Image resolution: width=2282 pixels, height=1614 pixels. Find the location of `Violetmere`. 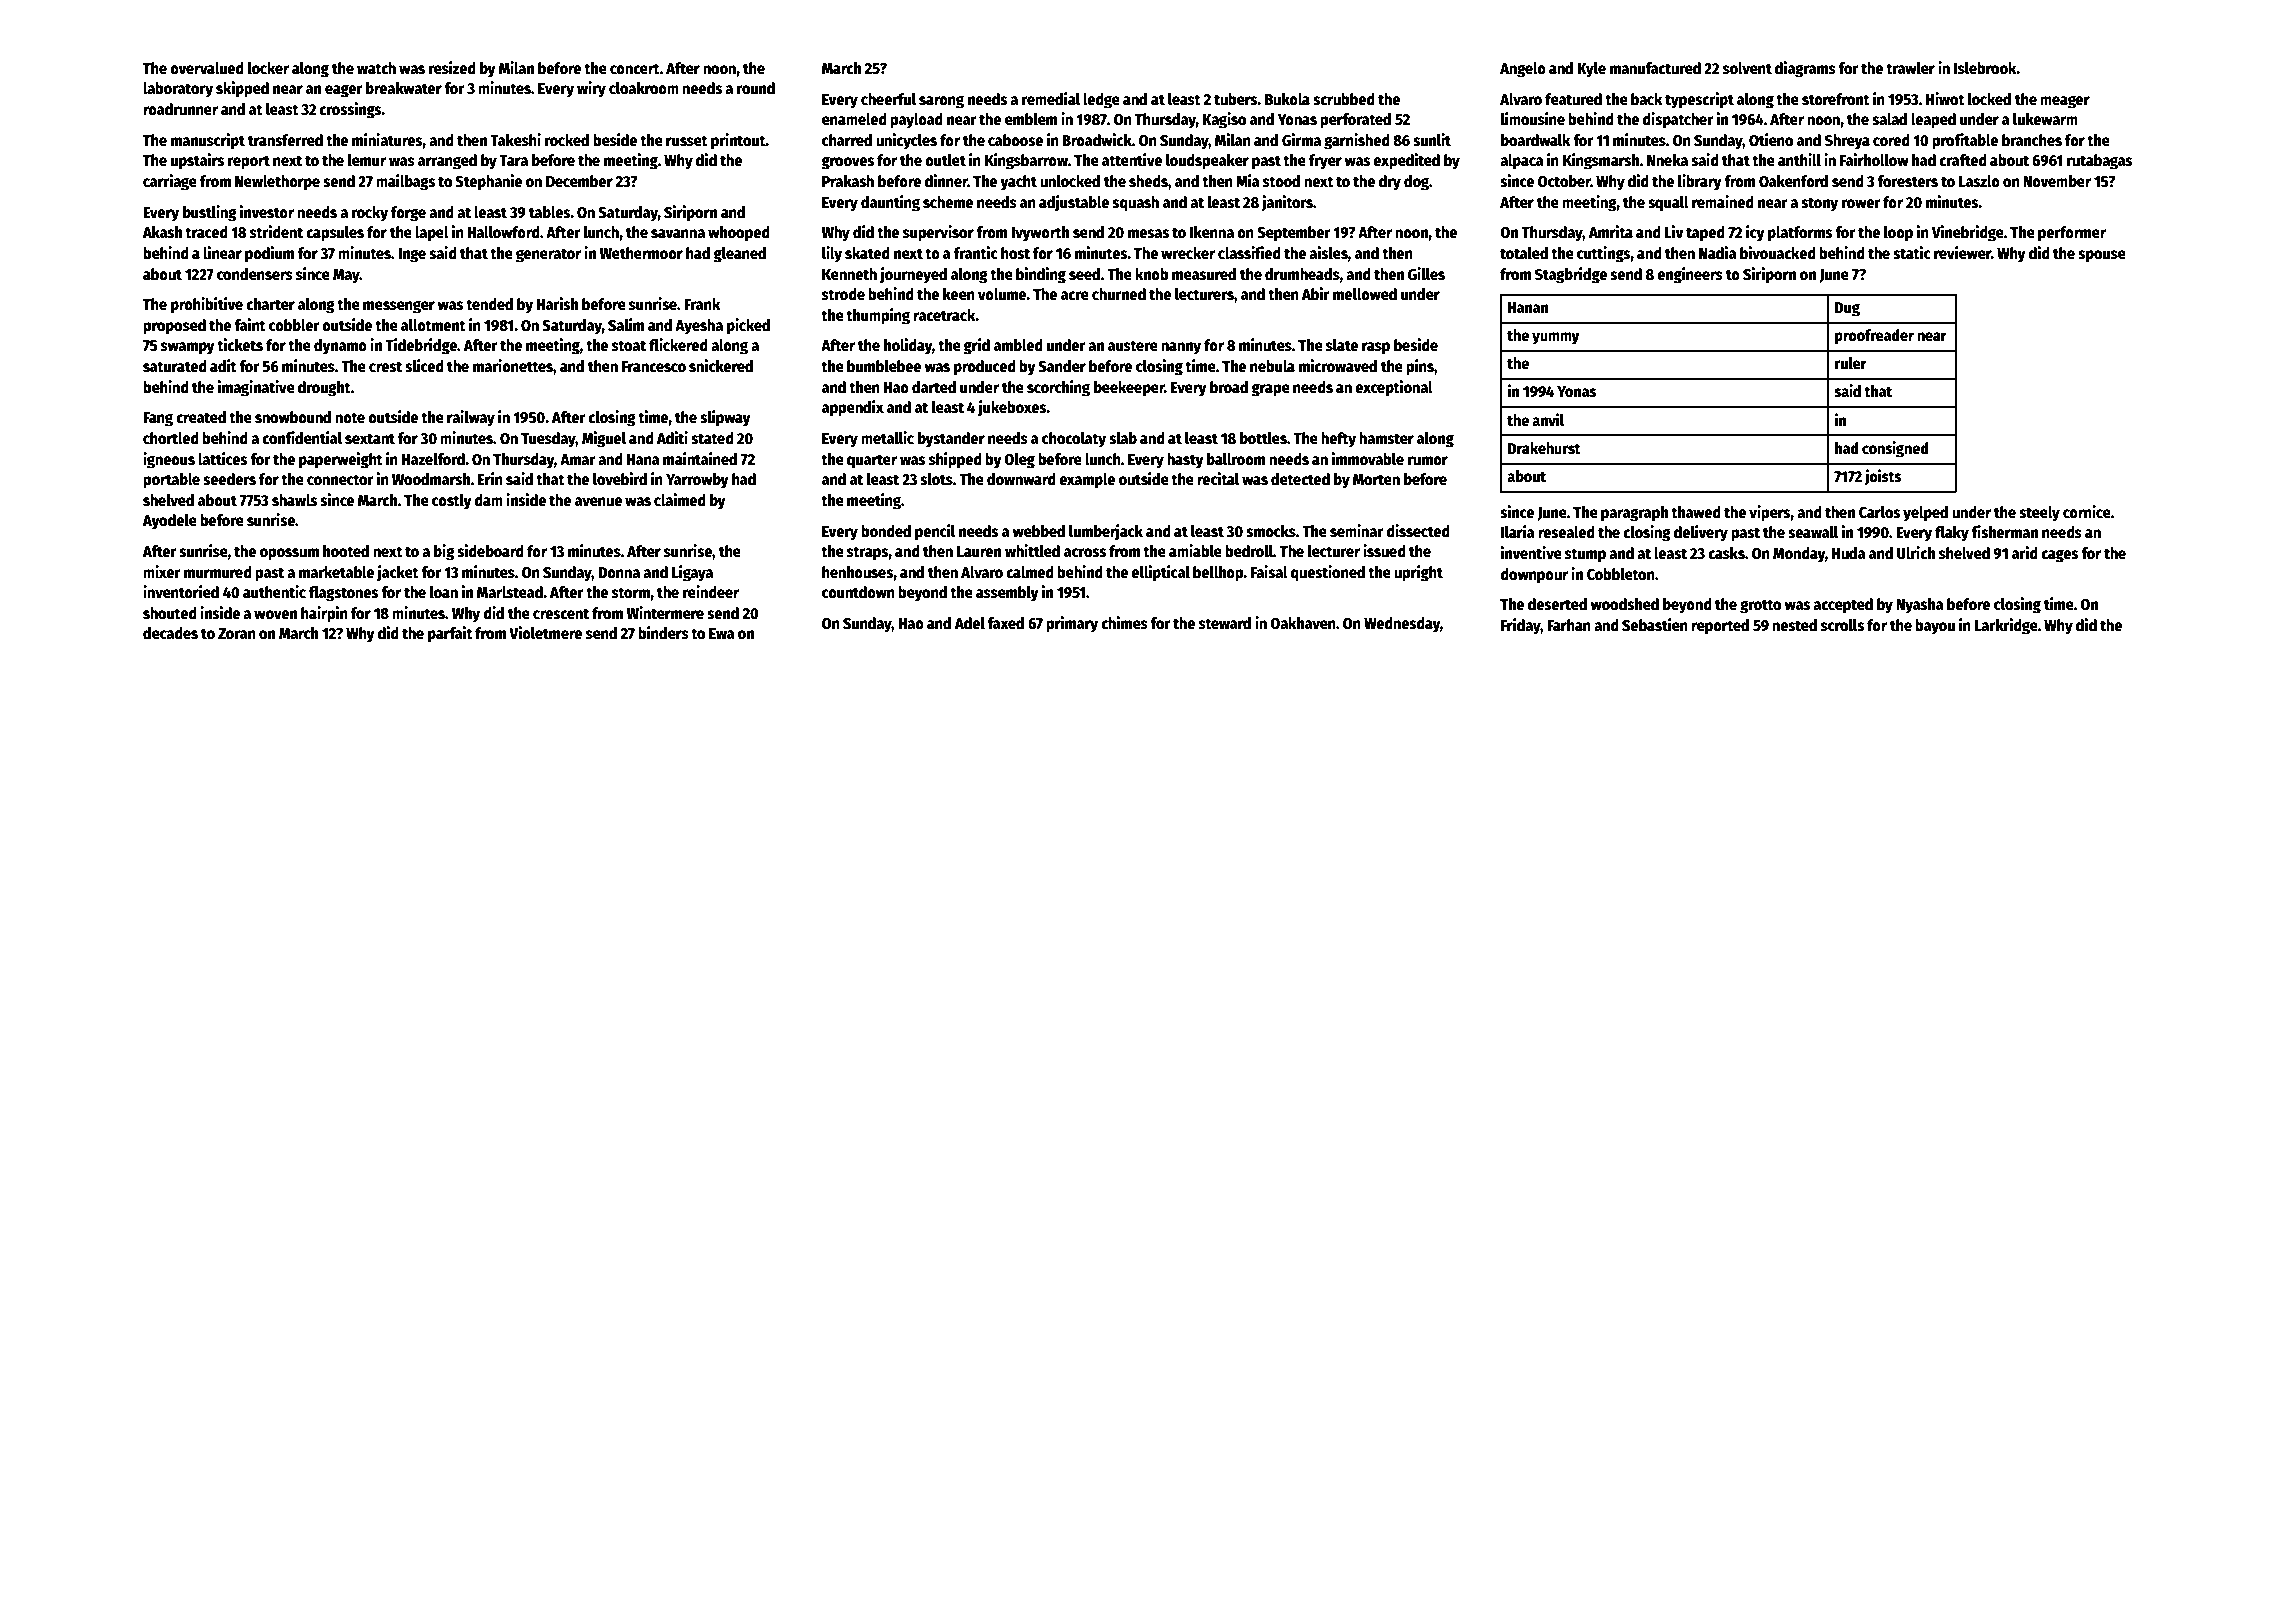

Violetmere is located at coordinates (545, 633).
